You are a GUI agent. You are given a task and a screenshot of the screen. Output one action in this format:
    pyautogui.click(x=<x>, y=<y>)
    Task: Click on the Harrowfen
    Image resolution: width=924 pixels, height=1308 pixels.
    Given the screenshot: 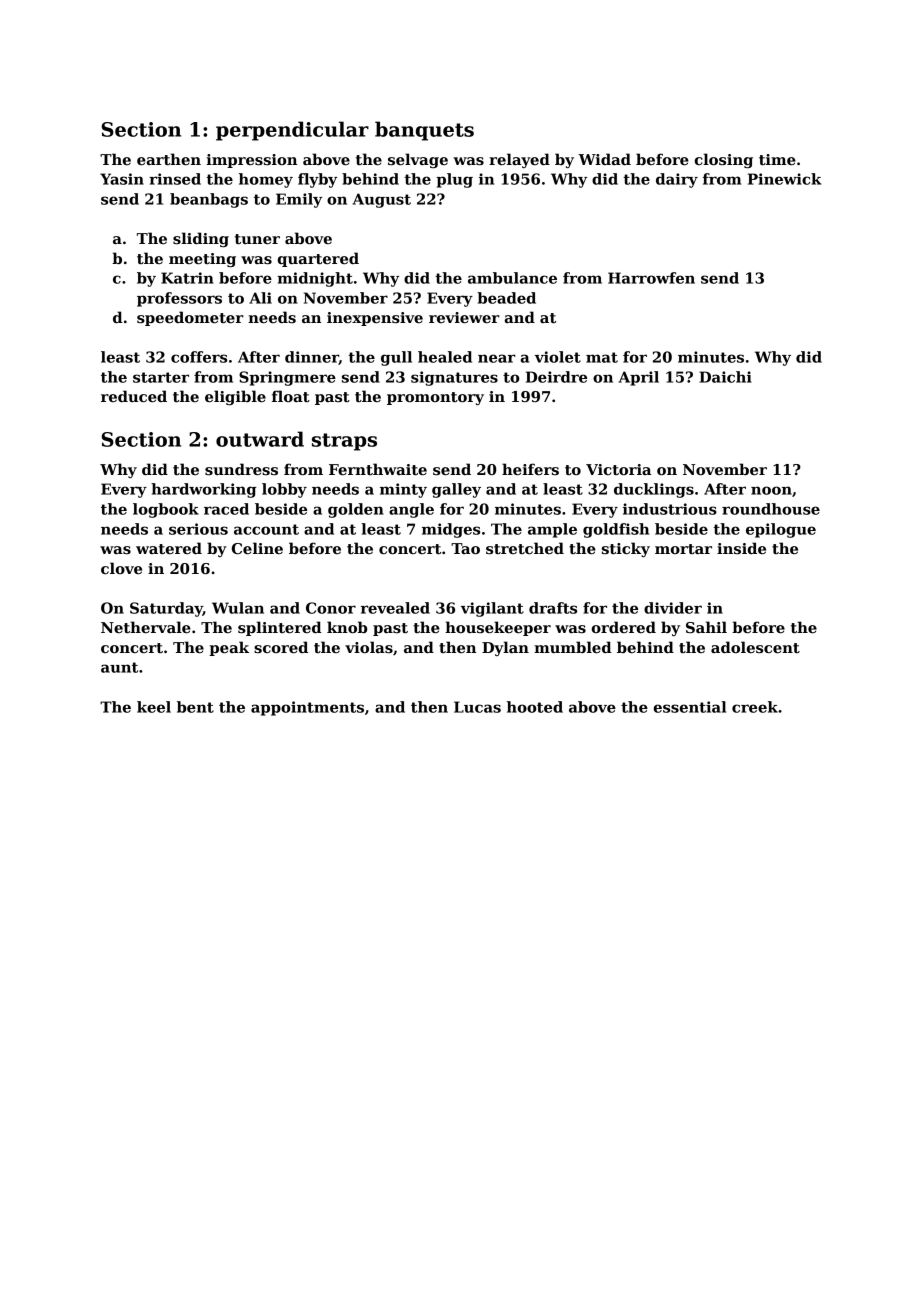 What is the action you would take?
    pyautogui.click(x=651, y=278)
